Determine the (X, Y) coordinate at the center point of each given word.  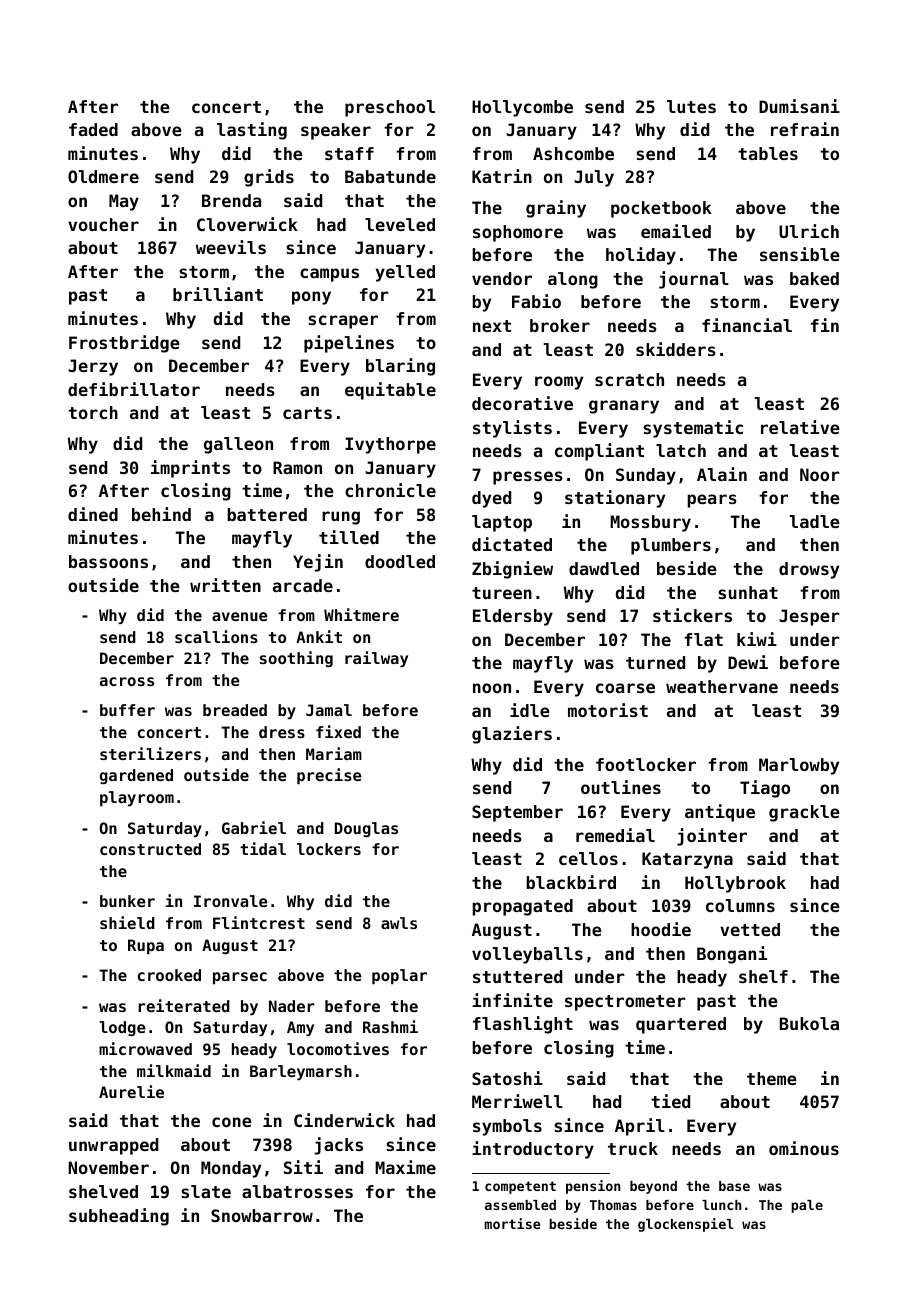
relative (800, 427)
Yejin (318, 563)
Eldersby (513, 617)
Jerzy (93, 367)
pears (712, 501)
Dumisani (799, 106)
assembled (520, 1205)
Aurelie (131, 1091)
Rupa (146, 947)
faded (93, 129)
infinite (512, 1000)
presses (528, 478)
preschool (390, 108)
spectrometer (625, 1003)
